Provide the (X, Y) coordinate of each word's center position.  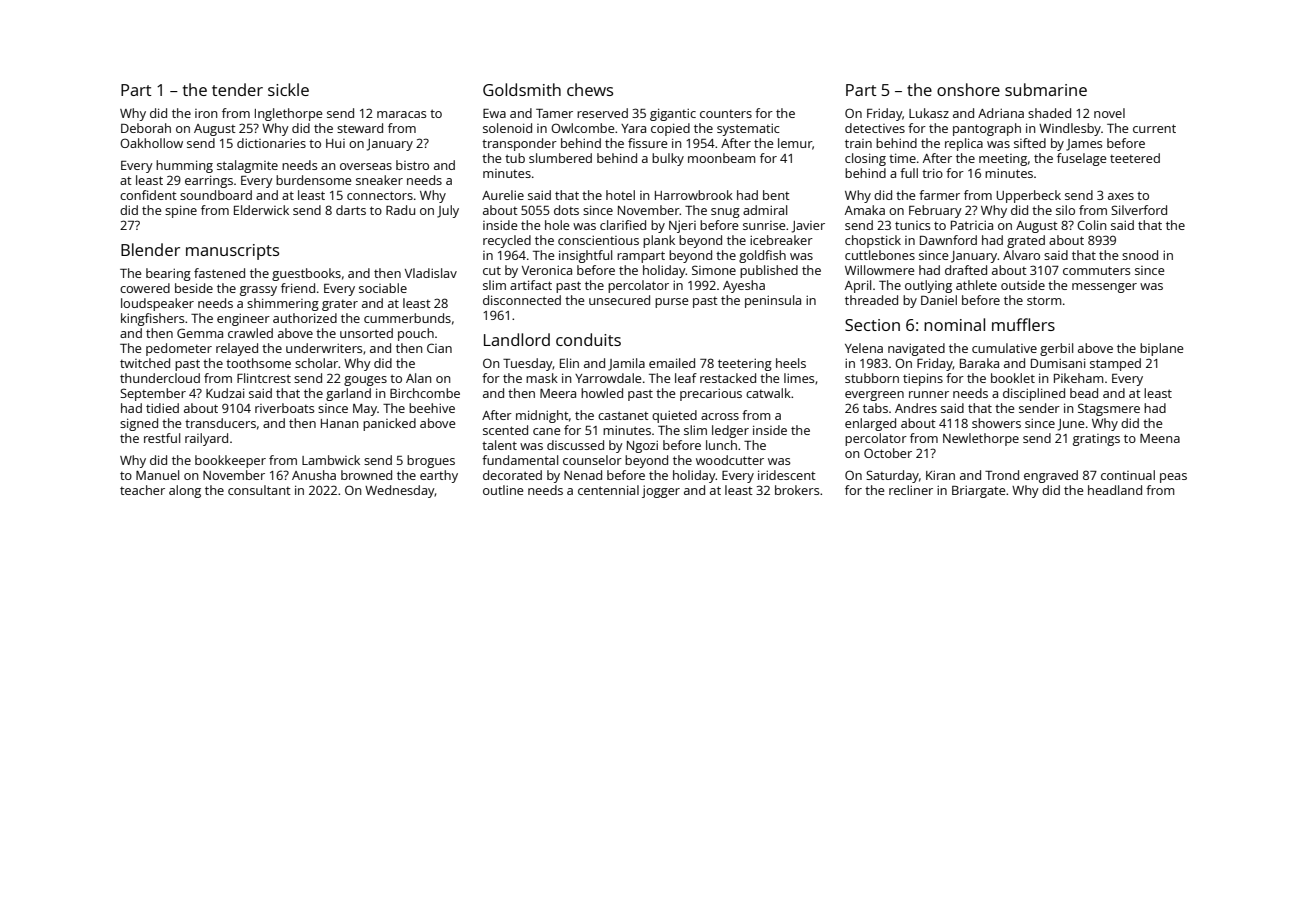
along (185, 491)
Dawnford (948, 240)
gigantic (673, 114)
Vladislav (431, 273)
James (1084, 145)
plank (659, 241)
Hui (335, 143)
